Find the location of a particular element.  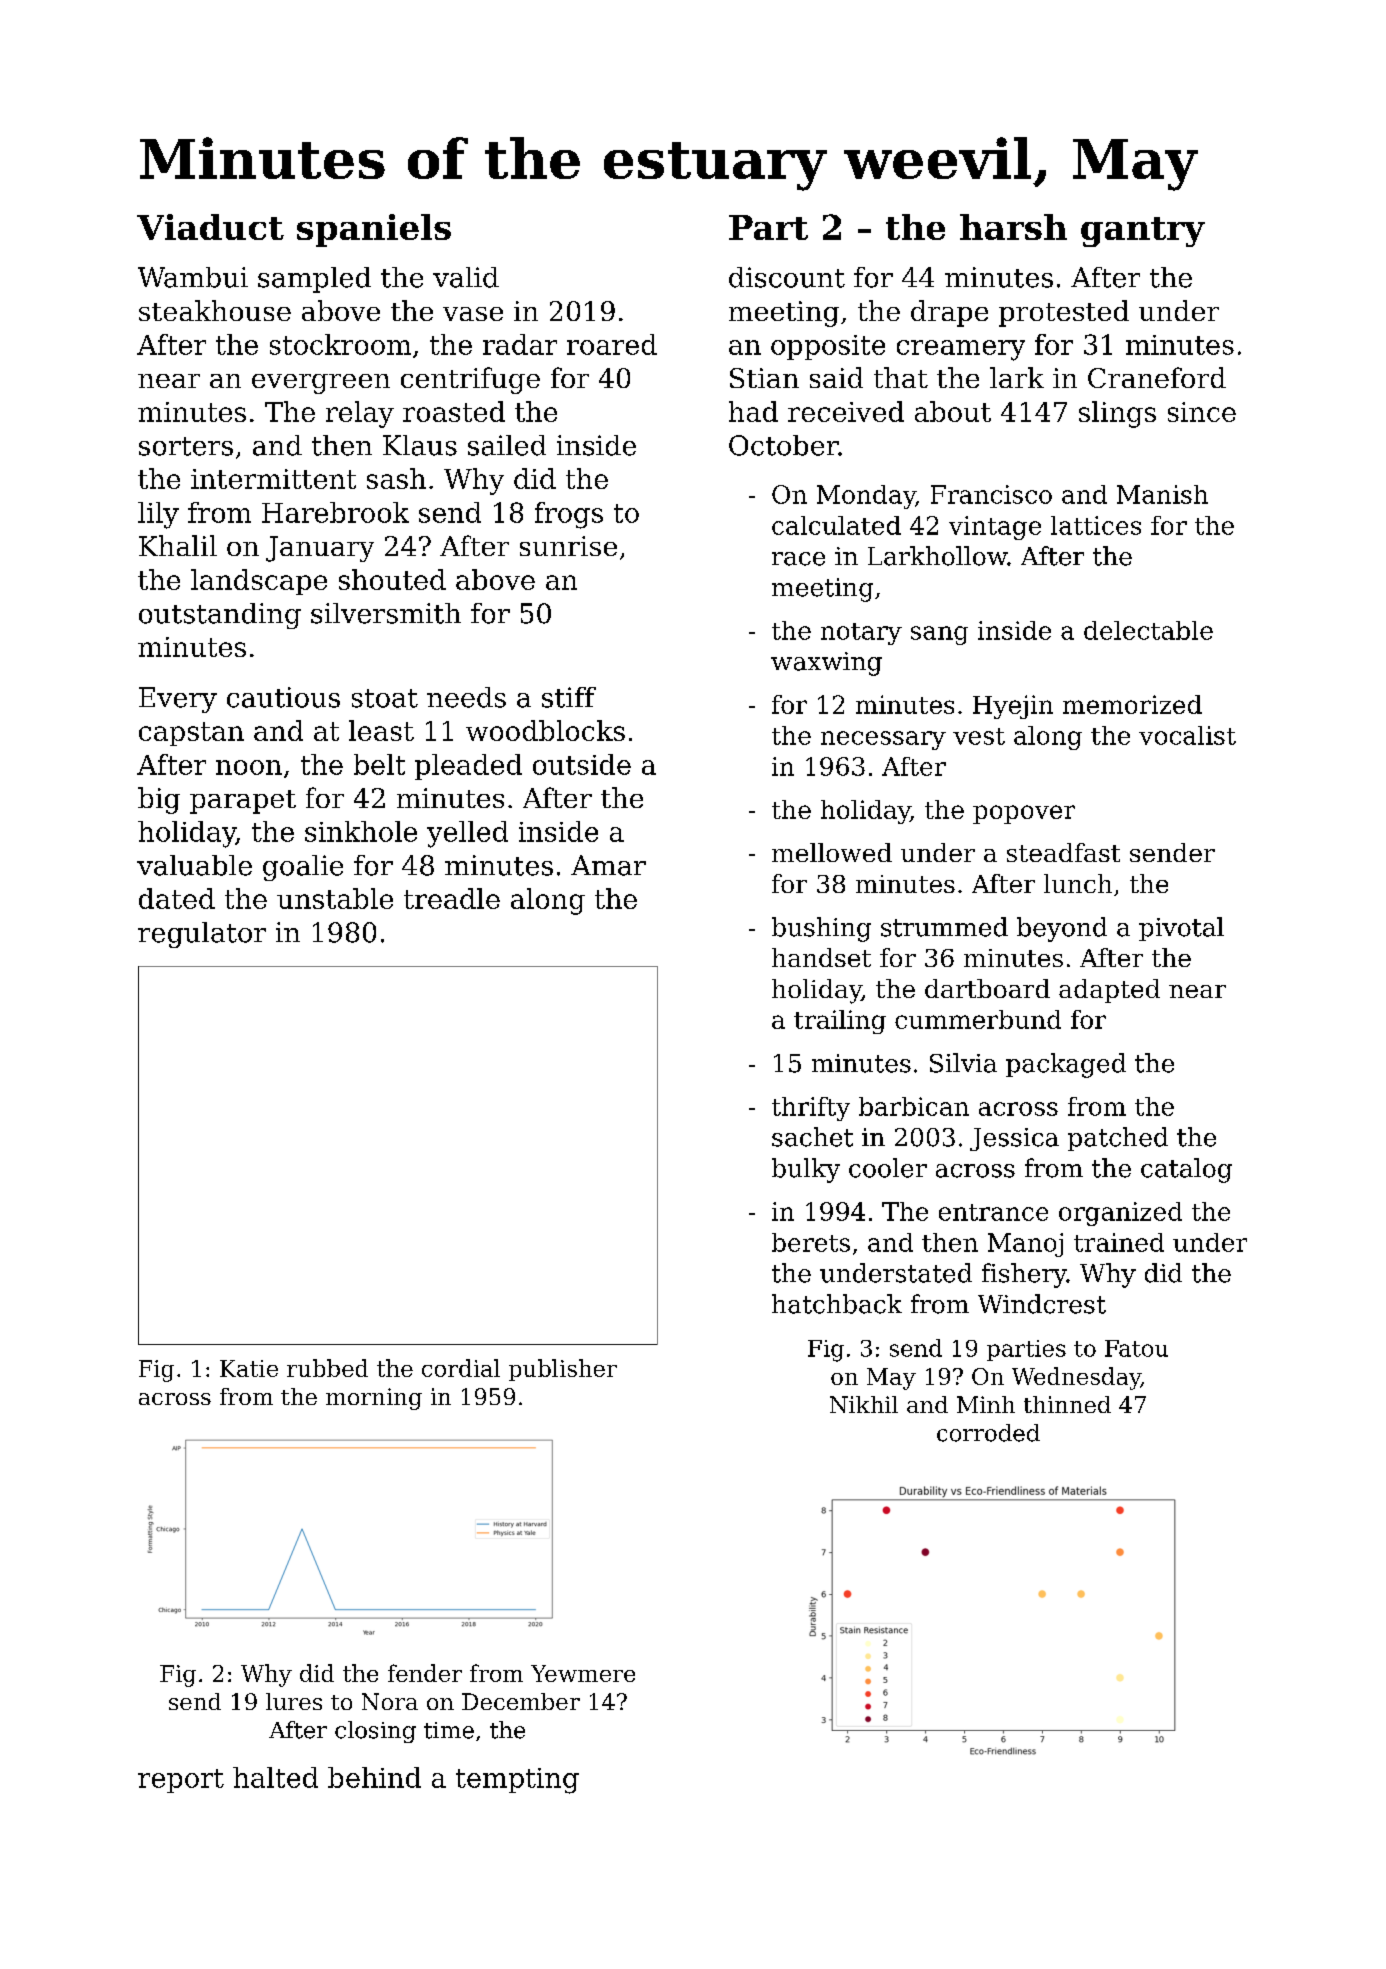

lunch is located at coordinates (1078, 883).
